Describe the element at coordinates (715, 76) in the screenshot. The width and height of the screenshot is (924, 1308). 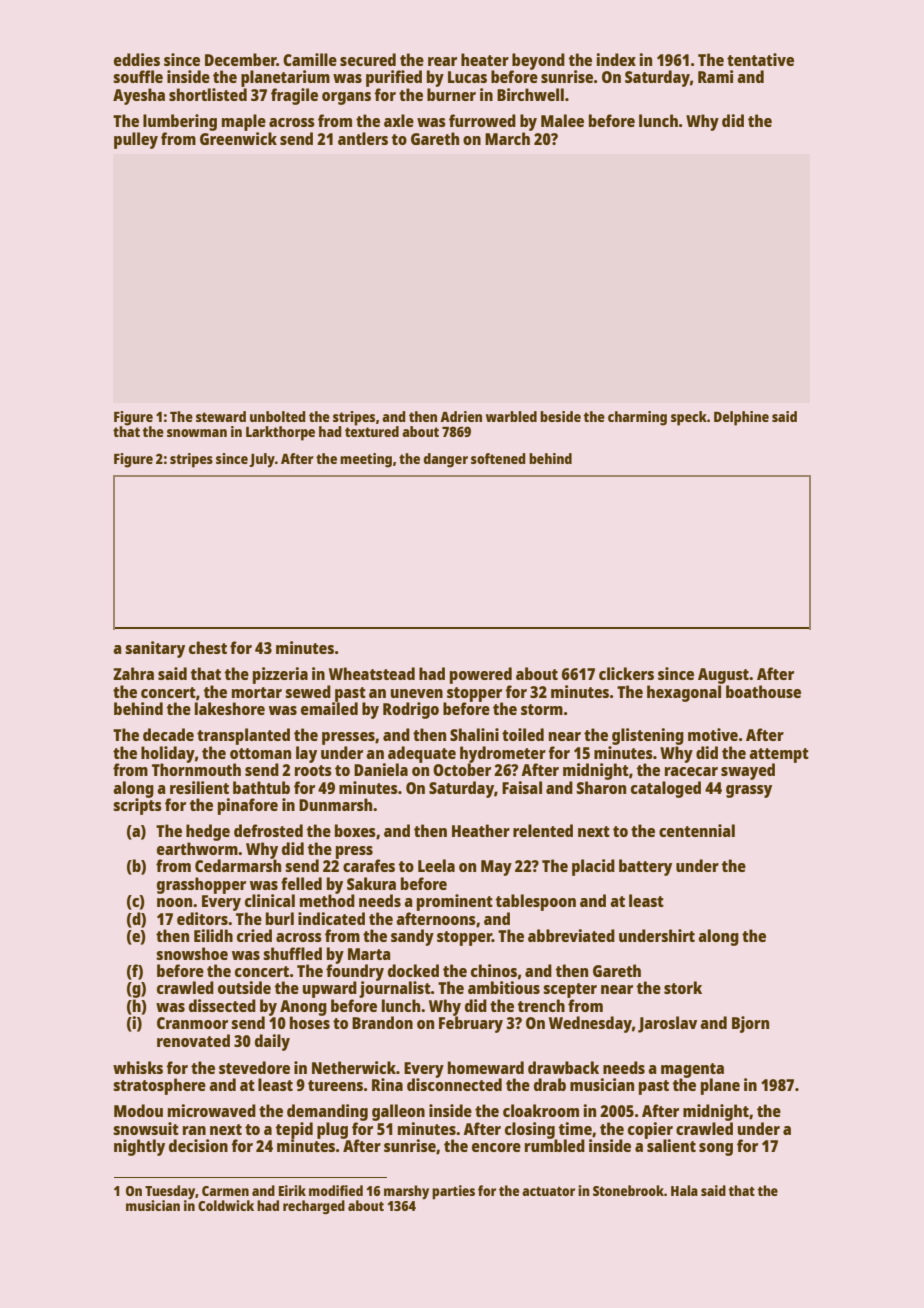
I see `Rami` at that location.
